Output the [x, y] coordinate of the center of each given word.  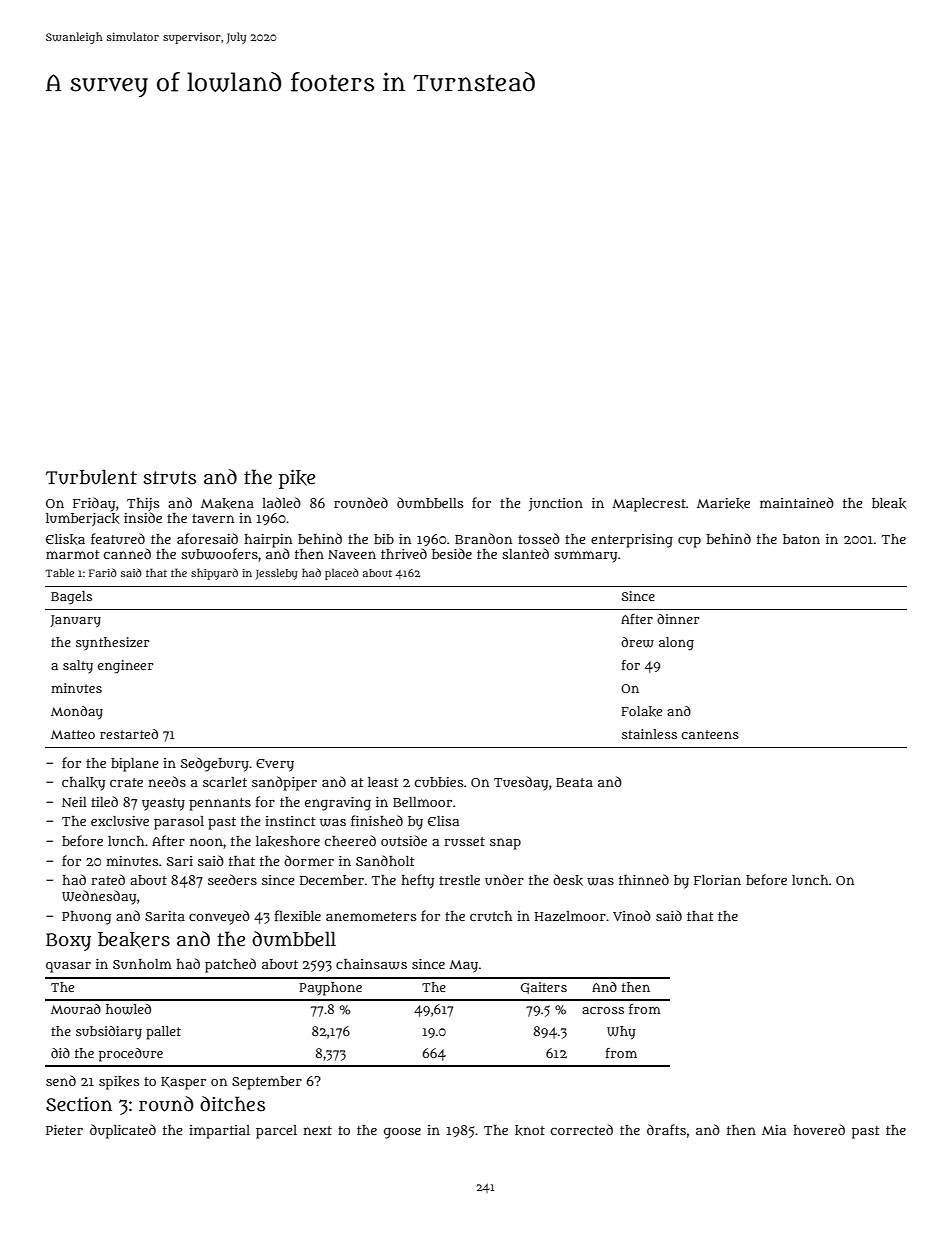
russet [464, 841]
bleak [889, 503]
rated [108, 879]
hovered [819, 1129]
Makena [227, 503]
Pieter [64, 1130]
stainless [649, 734]
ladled [281, 502]
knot [530, 1130]
